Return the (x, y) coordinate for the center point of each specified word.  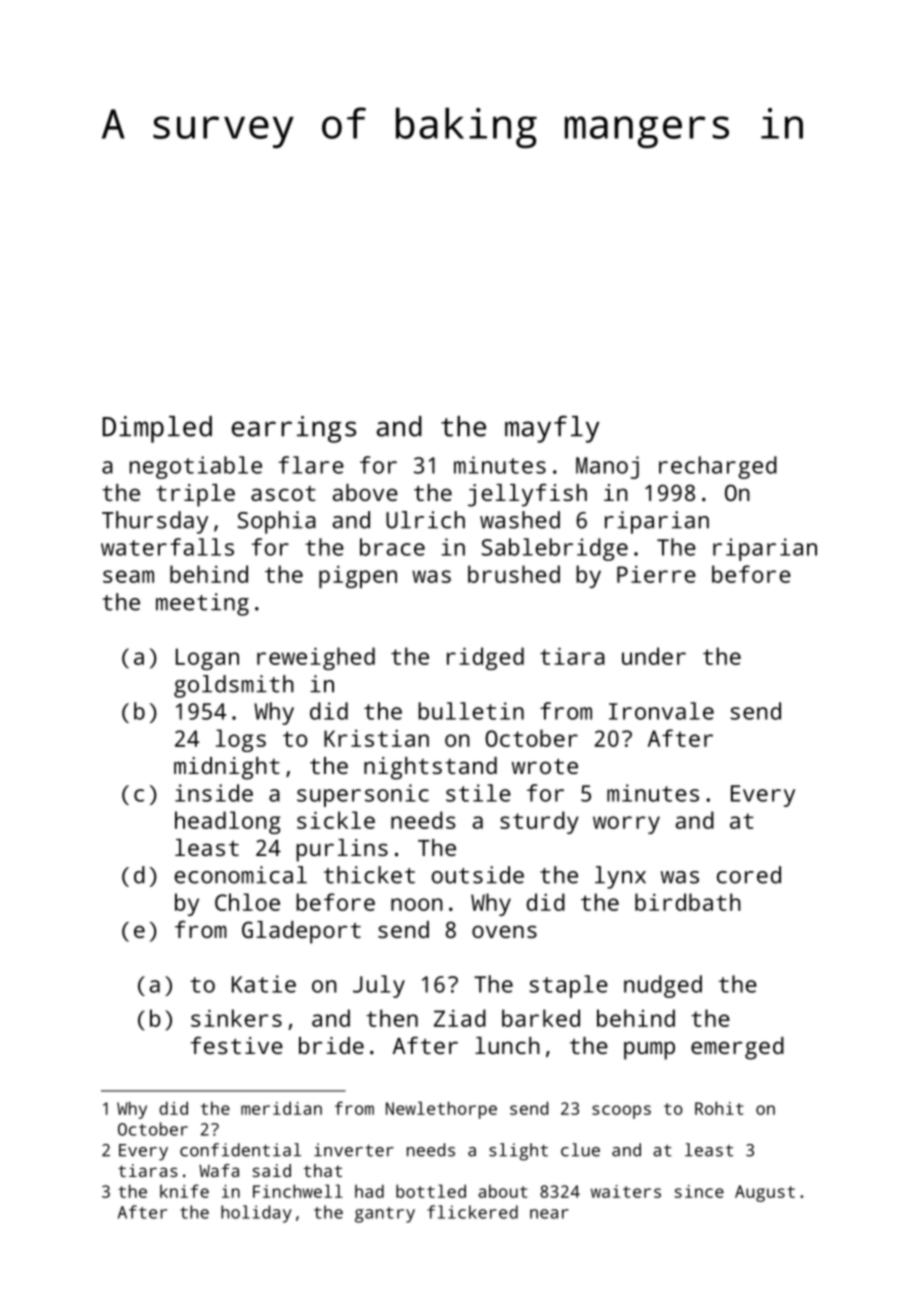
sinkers (236, 1018)
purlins (342, 850)
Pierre (656, 574)
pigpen (358, 576)
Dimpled (157, 429)
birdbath (688, 902)
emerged (737, 1048)
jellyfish (527, 495)
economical (240, 875)
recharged (718, 467)
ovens (504, 931)
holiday (256, 1214)
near (549, 1214)
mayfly (552, 429)
